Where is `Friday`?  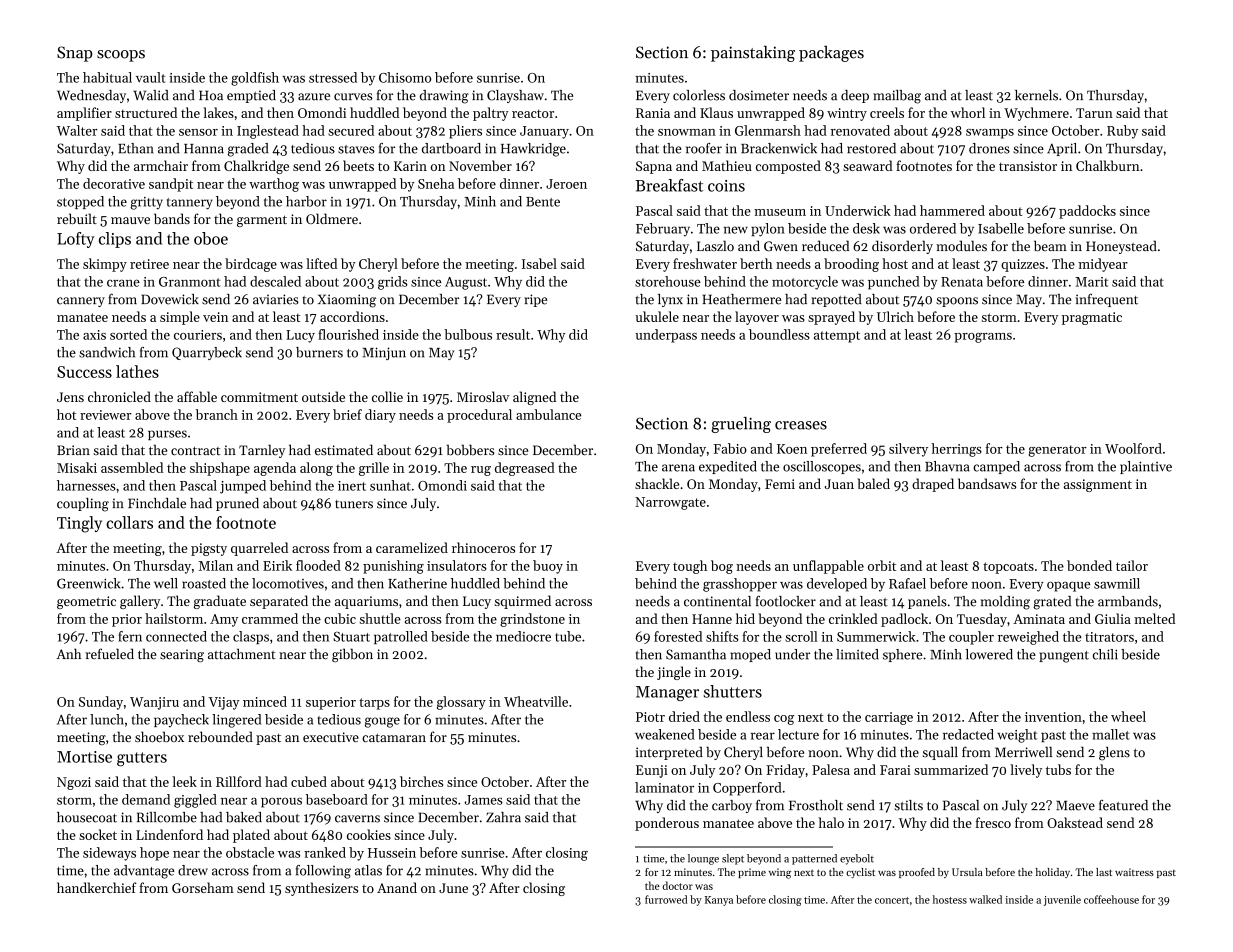
Friday is located at coordinates (785, 771).
